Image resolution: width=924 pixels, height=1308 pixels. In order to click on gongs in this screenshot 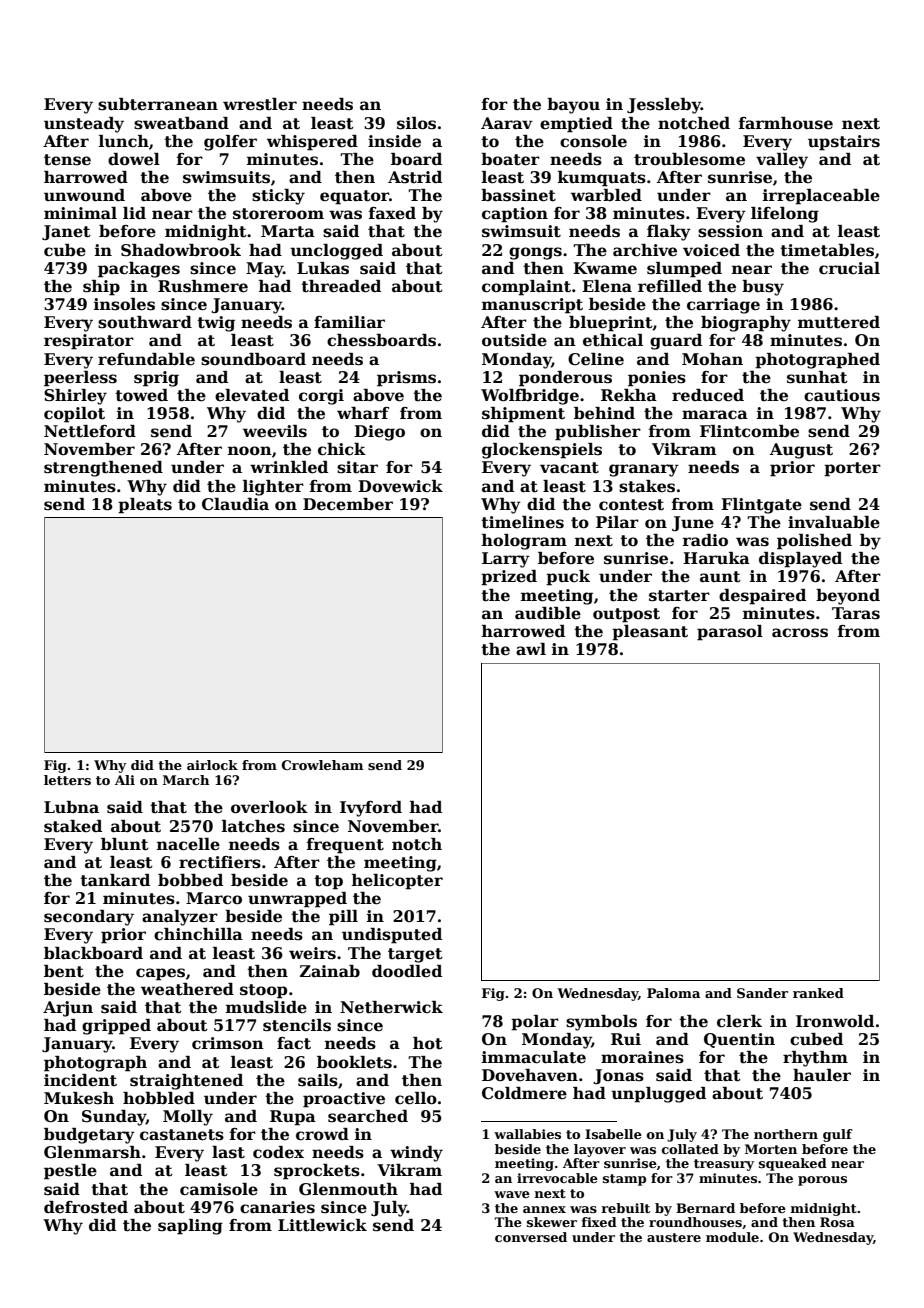, I will do `click(535, 253)`.
